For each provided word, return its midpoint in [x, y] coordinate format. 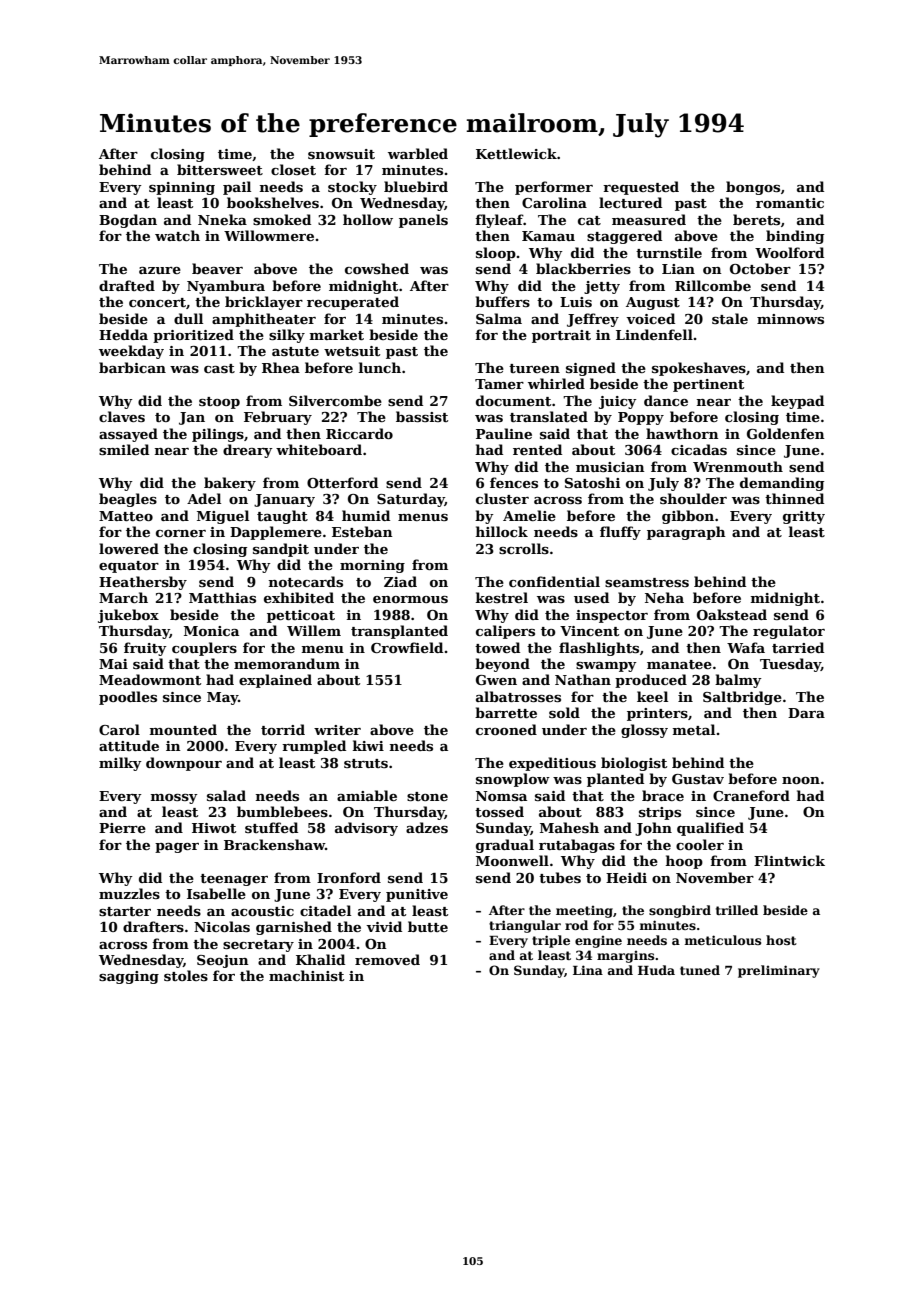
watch [177, 235]
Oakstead [732, 614]
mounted [183, 729]
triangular [525, 926]
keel [652, 696]
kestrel [502, 597]
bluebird [416, 186]
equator [129, 567]
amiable [367, 795]
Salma [499, 318]
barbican [132, 367]
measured [649, 219]
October [760, 268]
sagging [129, 977]
